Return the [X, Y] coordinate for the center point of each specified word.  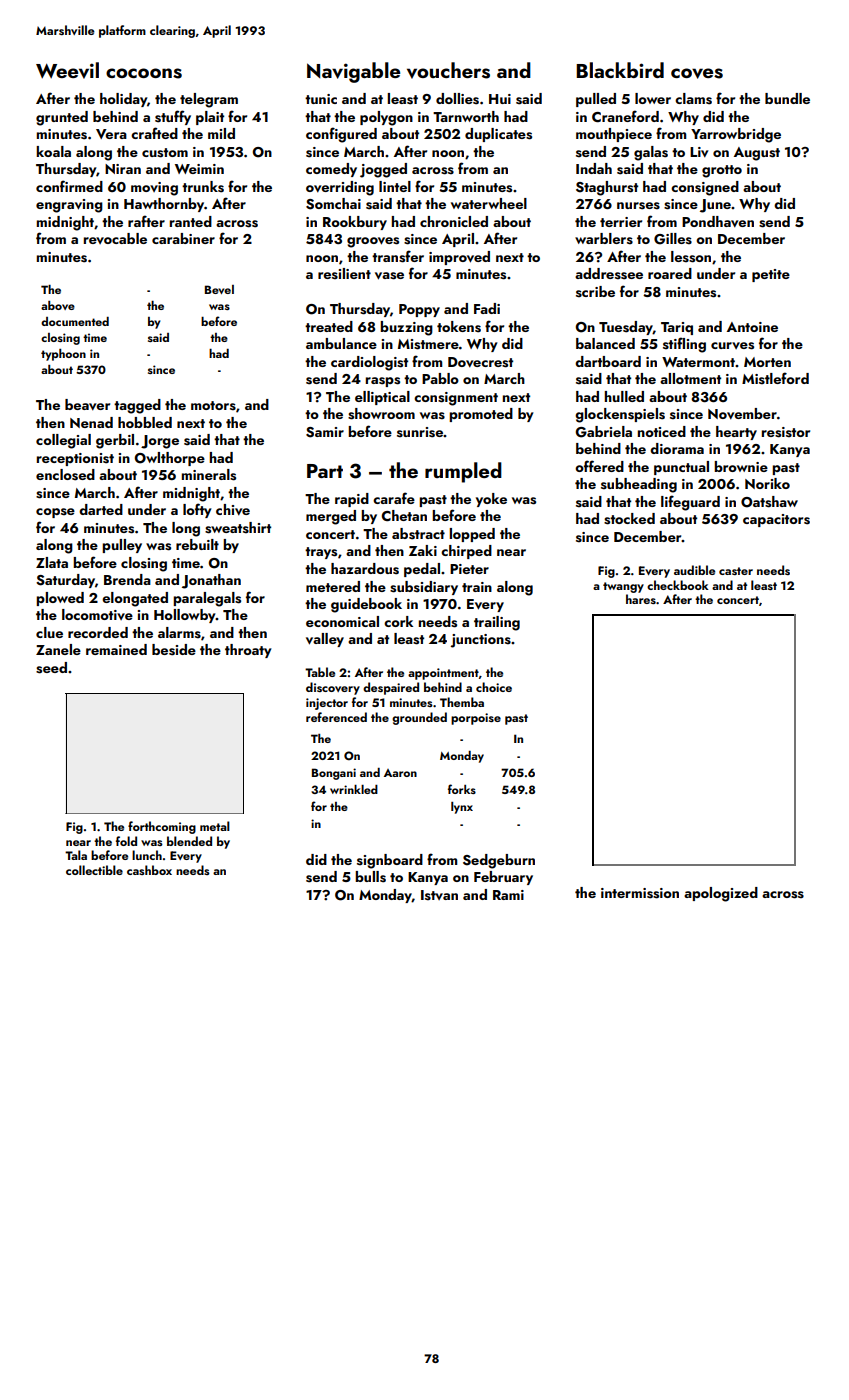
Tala [76, 855]
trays [321, 553]
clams [693, 99]
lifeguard [690, 503]
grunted [62, 118]
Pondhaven [718, 222]
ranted [191, 221]
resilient [344, 274]
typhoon [63, 355]
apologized [721, 894]
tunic [321, 99]
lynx [462, 808]
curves [732, 346]
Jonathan [211, 581]
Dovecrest [480, 362]
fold [126, 841]
